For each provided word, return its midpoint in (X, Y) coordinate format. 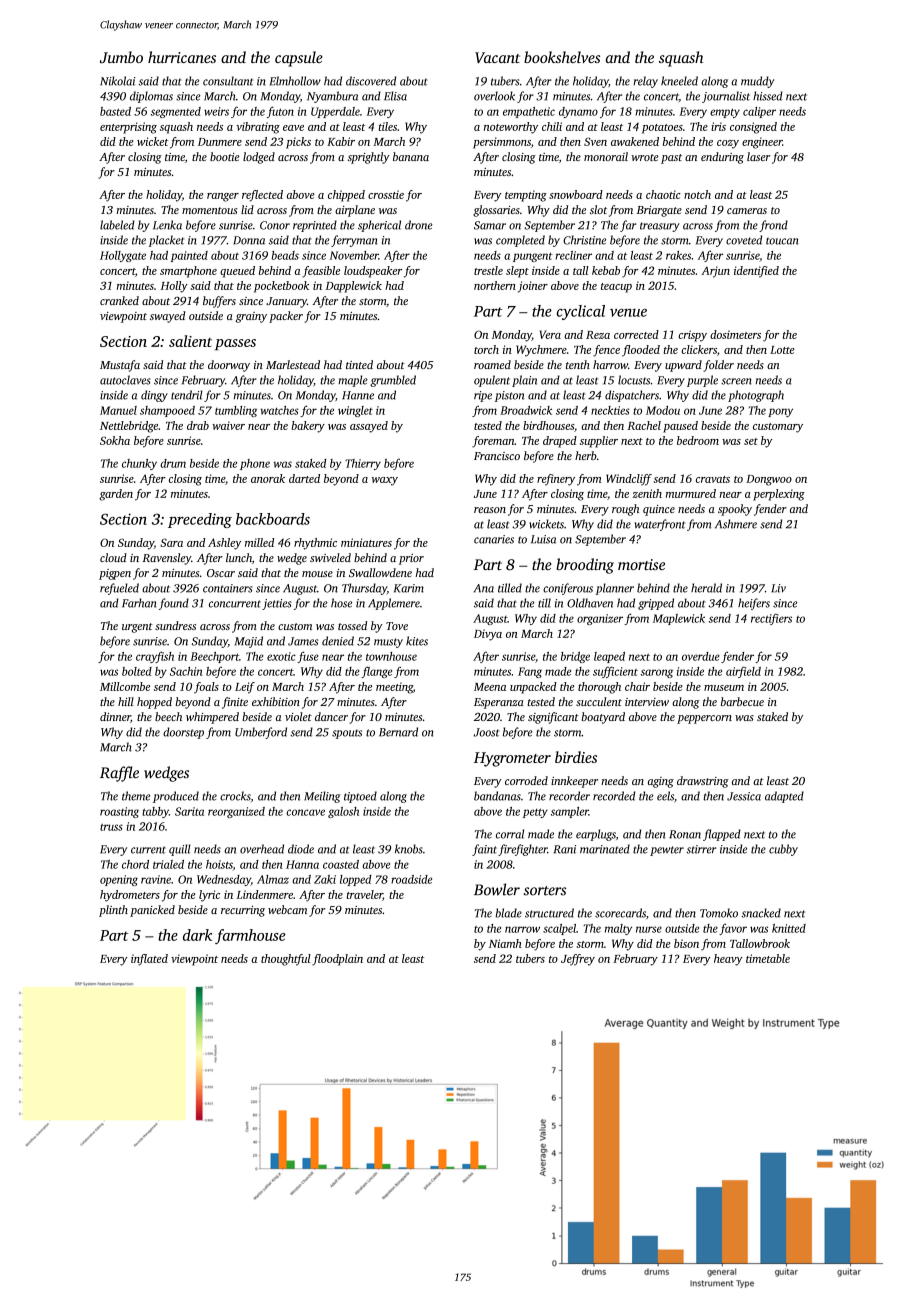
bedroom (698, 440)
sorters (545, 891)
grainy (251, 317)
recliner (573, 255)
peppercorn (704, 719)
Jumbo (121, 57)
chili (552, 126)
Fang (530, 672)
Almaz (273, 879)
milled (259, 542)
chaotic (663, 194)
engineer (762, 143)
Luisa (543, 539)
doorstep (183, 733)
